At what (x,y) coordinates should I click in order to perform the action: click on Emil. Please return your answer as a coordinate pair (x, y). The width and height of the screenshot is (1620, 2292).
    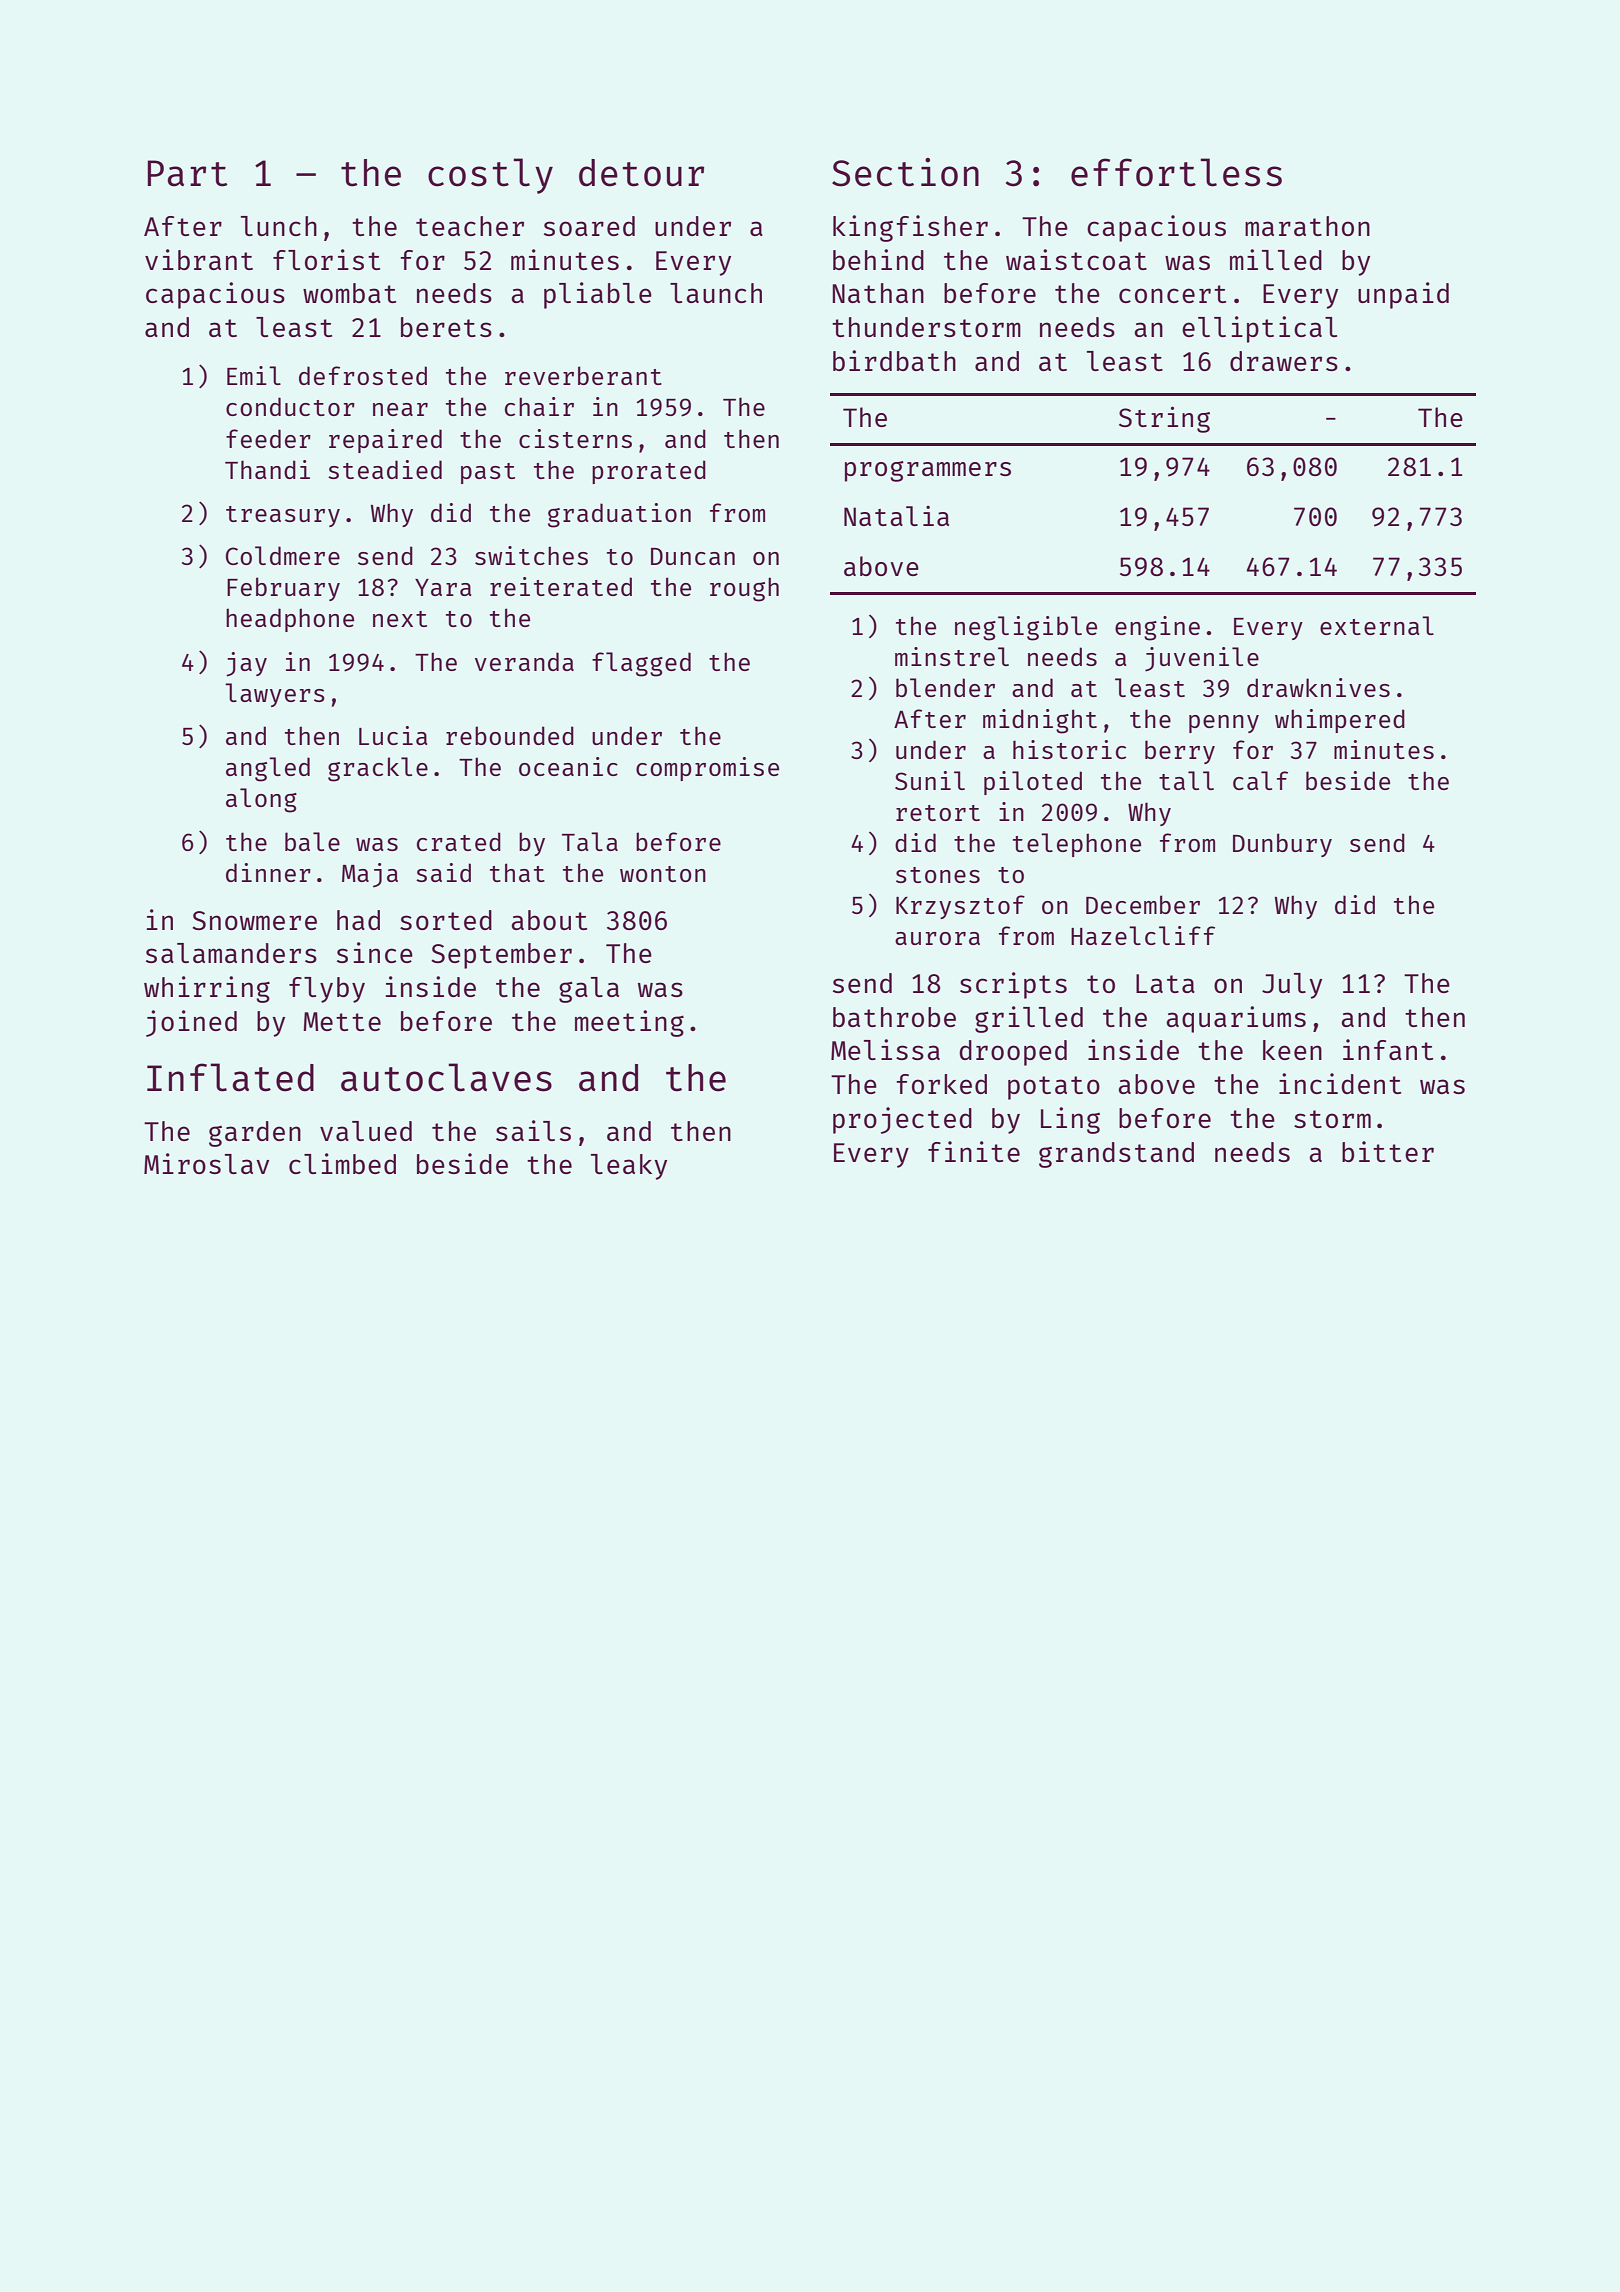
    Looking at the image, I should click on (254, 375).
